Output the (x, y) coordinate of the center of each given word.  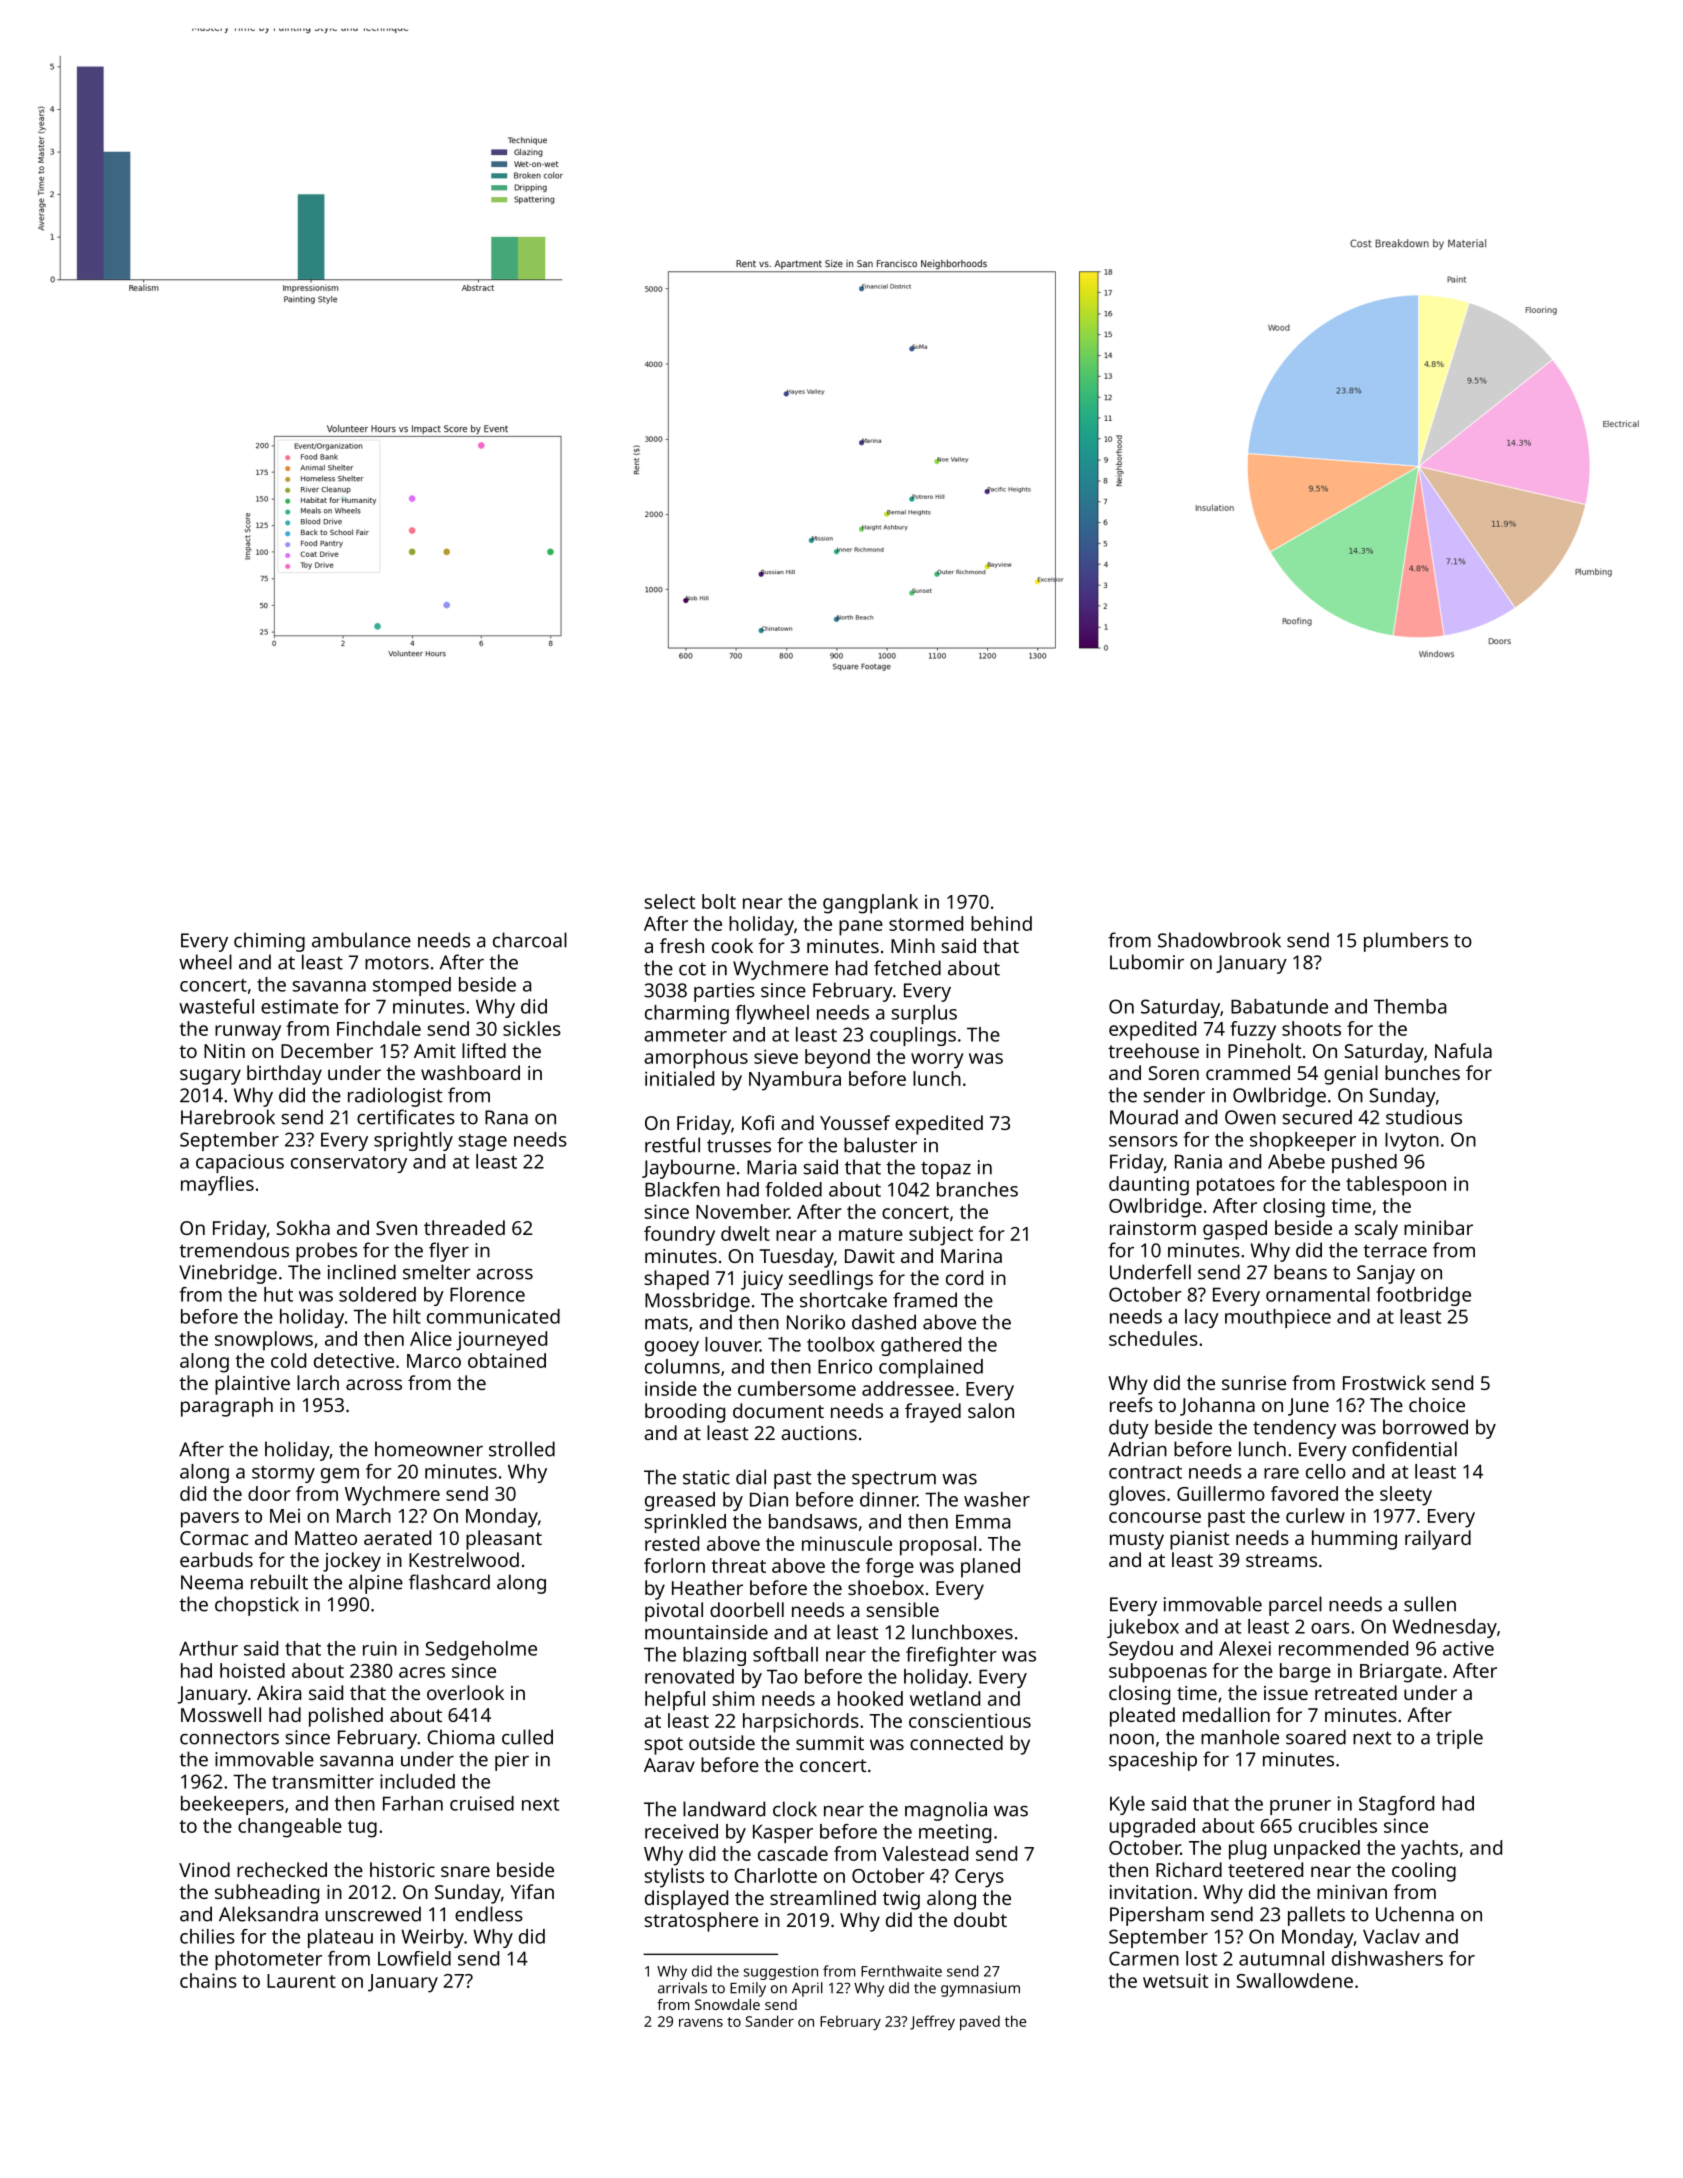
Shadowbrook (1219, 940)
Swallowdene (1294, 1980)
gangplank (870, 904)
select (669, 901)
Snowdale (727, 2004)
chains (208, 1980)
